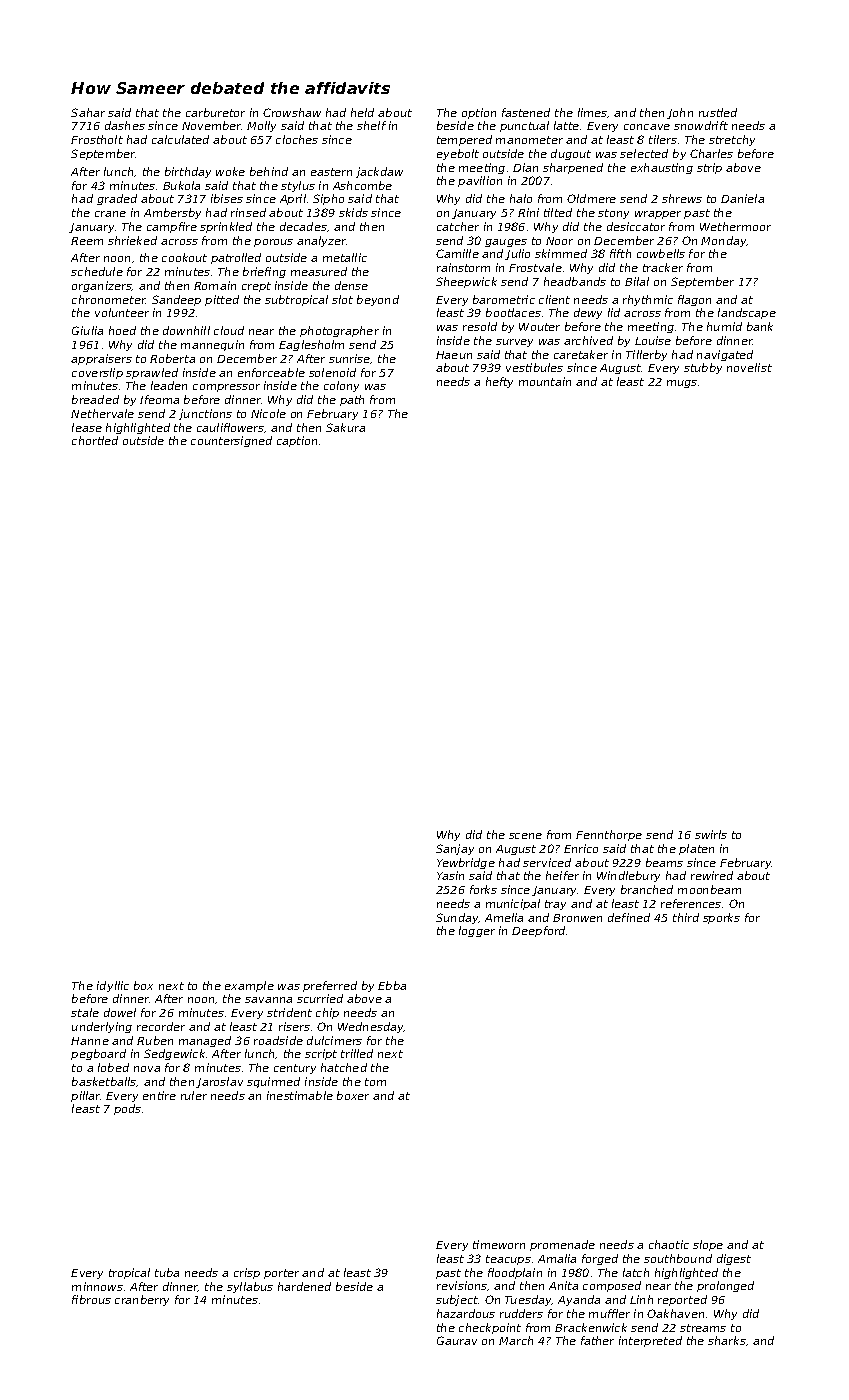 Image resolution: width=849 pixels, height=1400 pixels. Describe the element at coordinates (614, 312) in the image. I see `lid` at that location.
